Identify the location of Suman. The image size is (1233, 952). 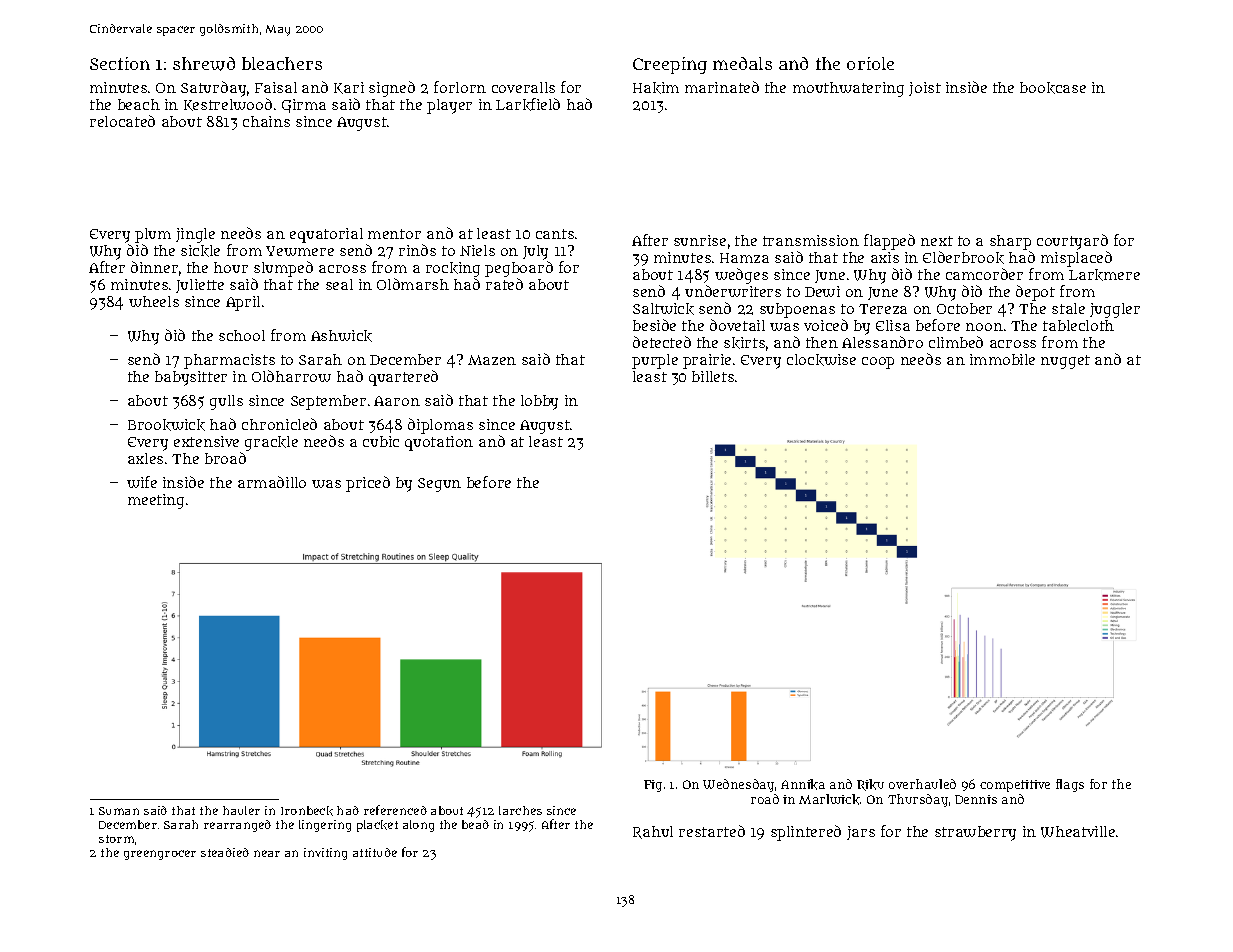
(119, 811).
